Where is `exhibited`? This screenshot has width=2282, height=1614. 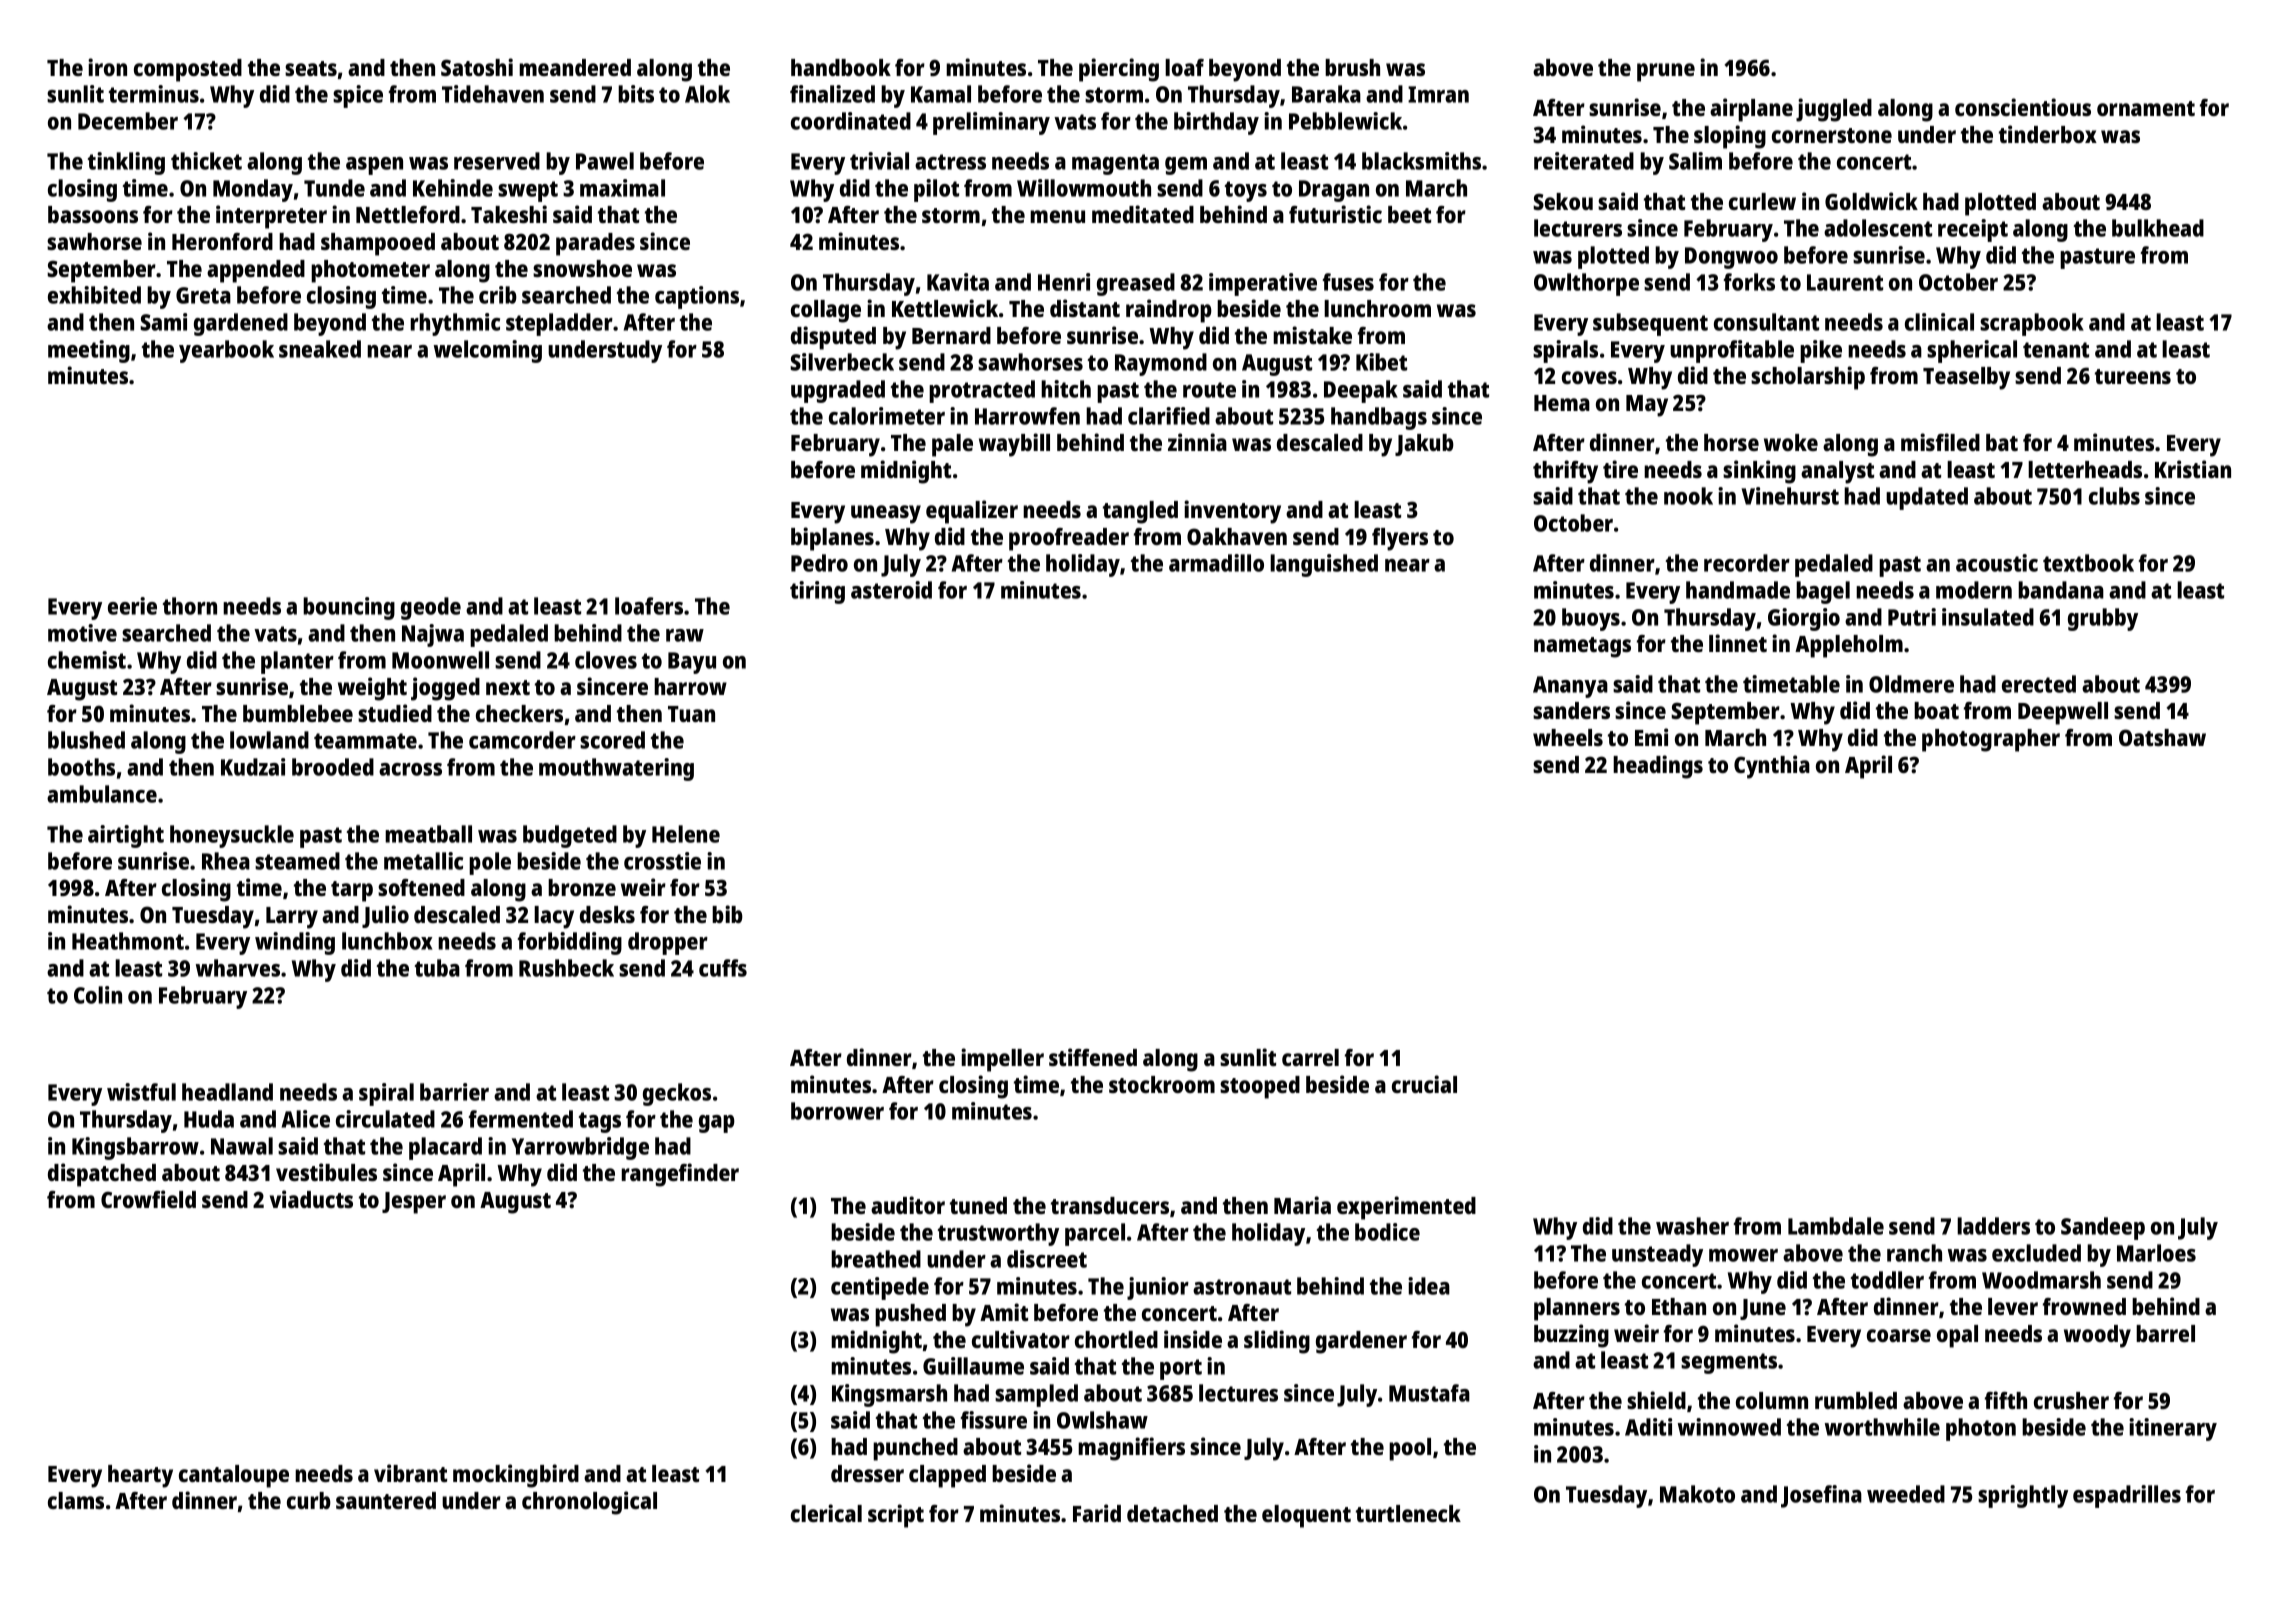 exhibited is located at coordinates (94, 295).
